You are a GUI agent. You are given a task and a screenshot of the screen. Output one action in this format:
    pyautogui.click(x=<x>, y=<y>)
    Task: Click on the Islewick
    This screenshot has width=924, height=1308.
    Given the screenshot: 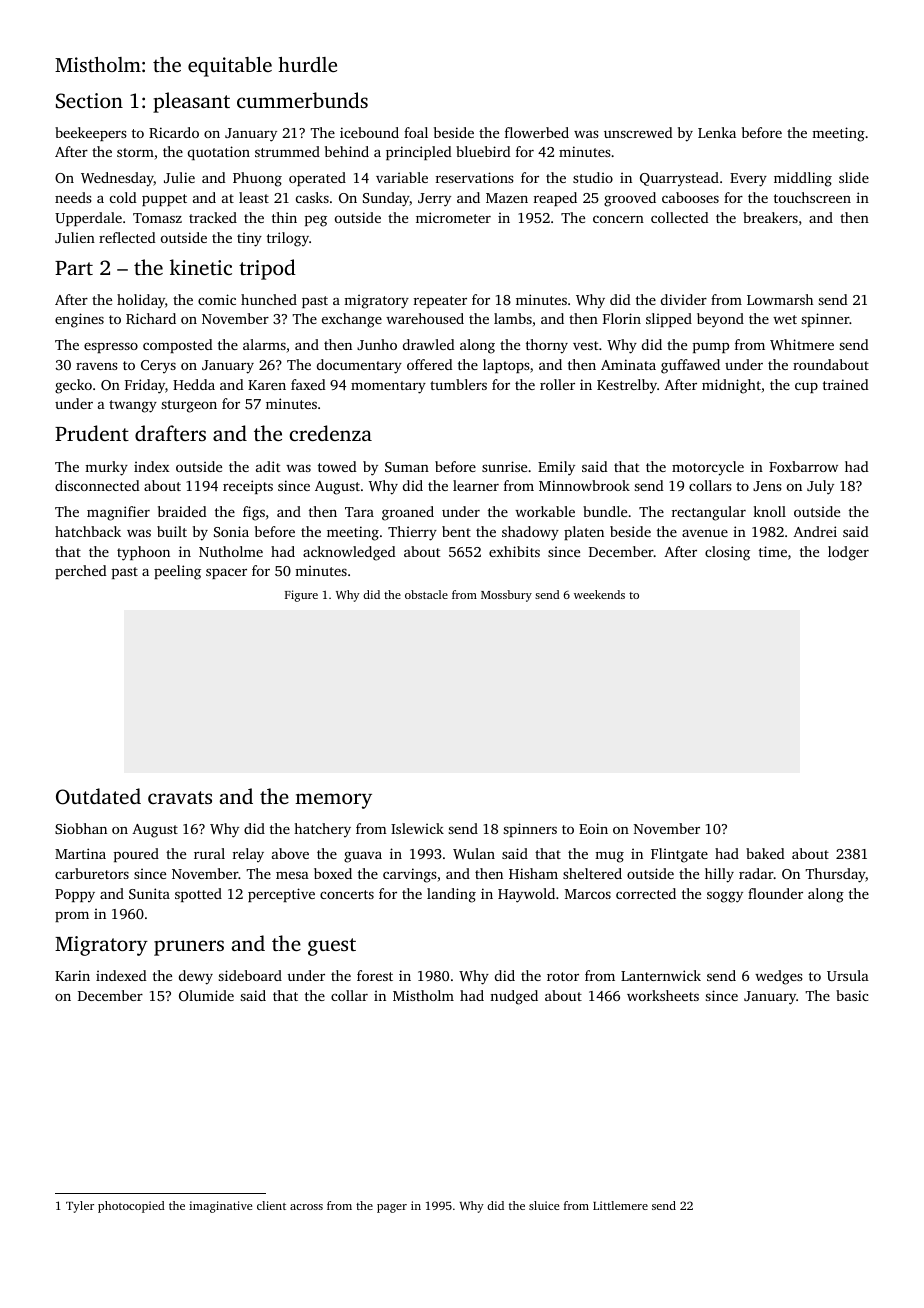 What is the action you would take?
    pyautogui.click(x=417, y=828)
